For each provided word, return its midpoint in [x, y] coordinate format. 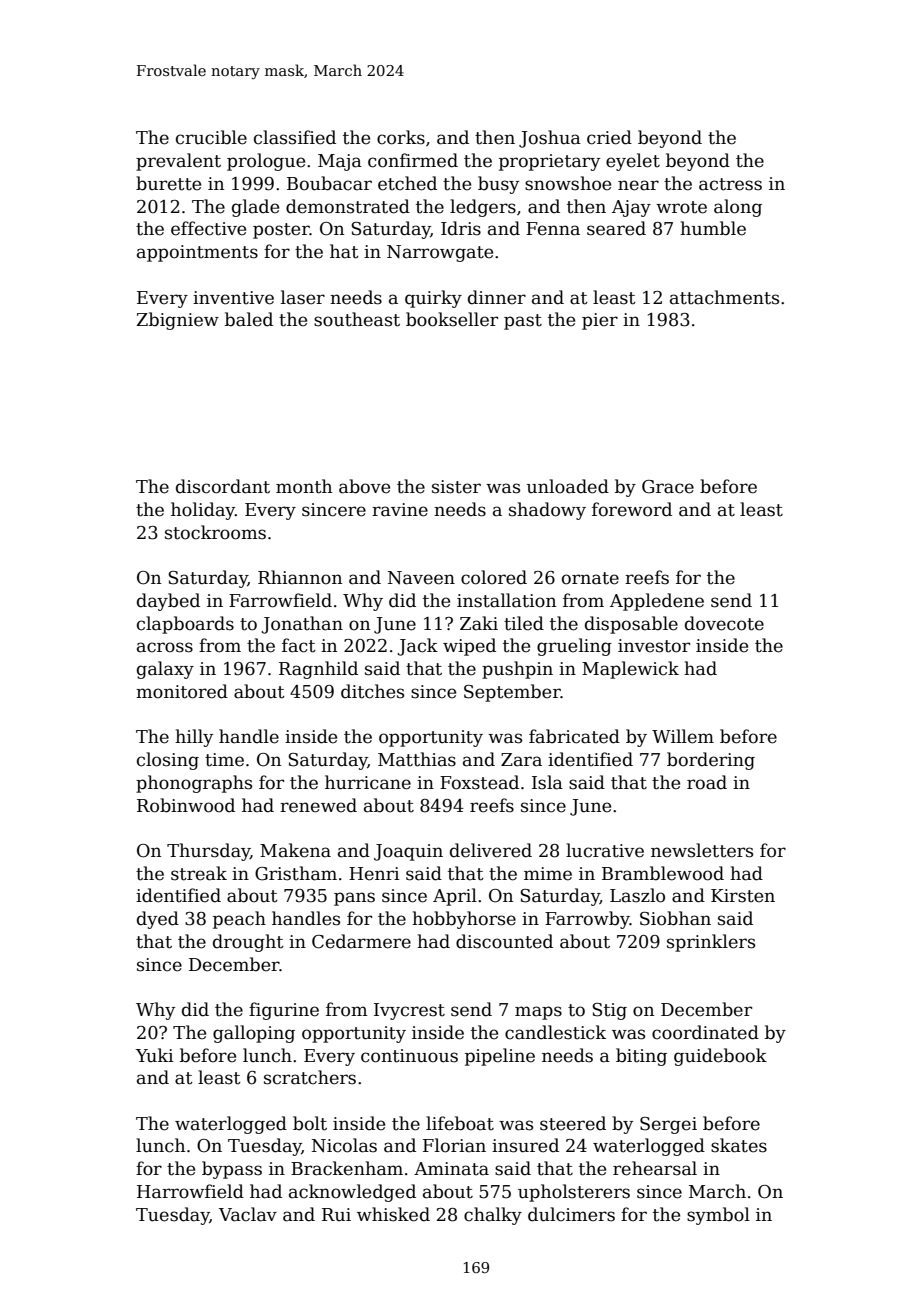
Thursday [208, 852]
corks [401, 137]
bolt [310, 1123]
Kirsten [743, 896]
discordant [223, 486]
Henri [374, 874]
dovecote [724, 623]
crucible [211, 137]
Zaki [479, 623]
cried [609, 137]
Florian [454, 1145]
